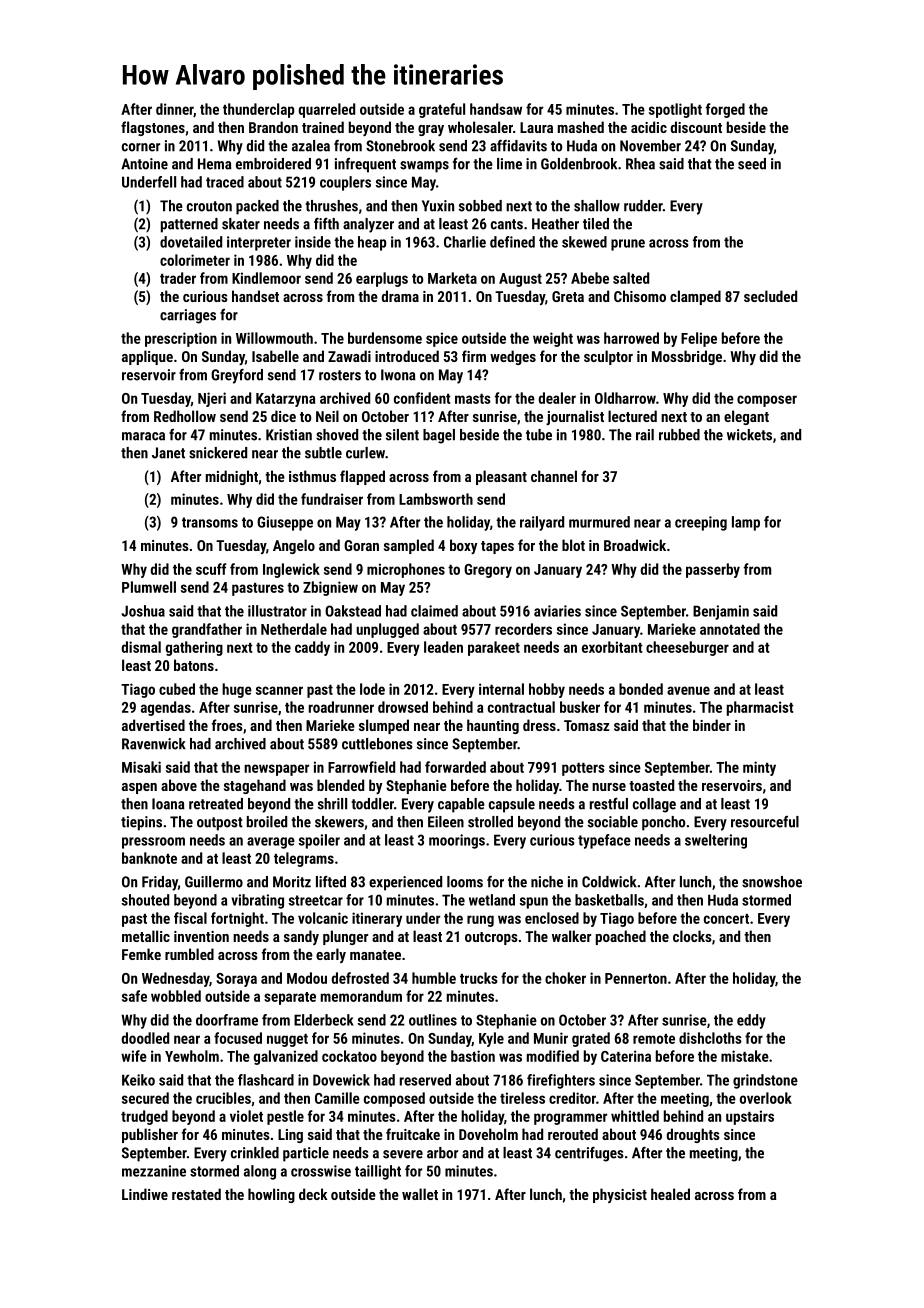 The height and width of the image is (1308, 924). What do you see at coordinates (327, 110) in the image?
I see `quarreled` at bounding box center [327, 110].
